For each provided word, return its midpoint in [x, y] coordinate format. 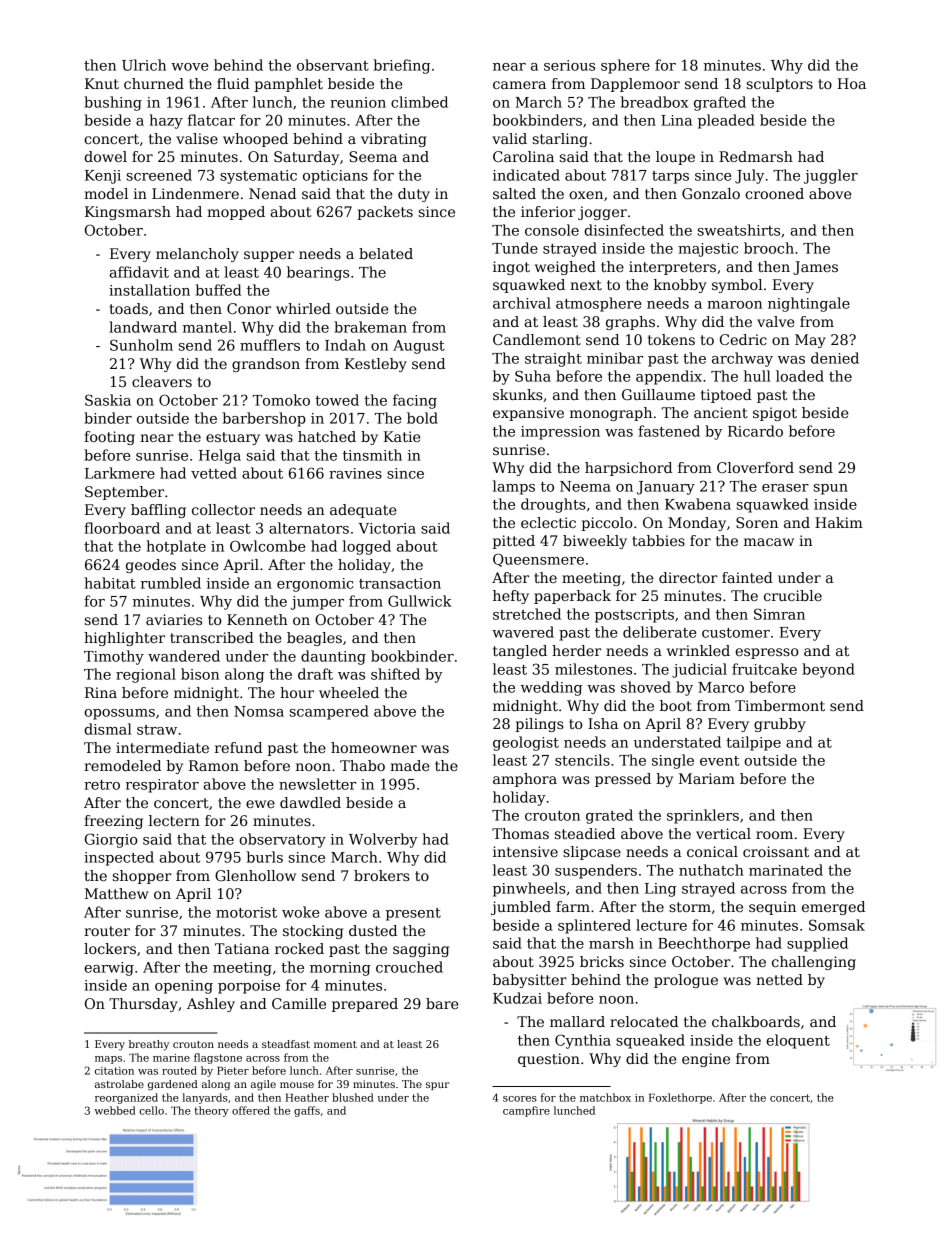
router [107, 931]
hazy [166, 121]
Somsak [837, 925]
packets [385, 213]
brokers [382, 875]
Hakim [839, 522]
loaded [800, 376]
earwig [109, 969]
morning [340, 969]
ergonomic [315, 585]
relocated [644, 1021]
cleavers [162, 381]
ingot [511, 268]
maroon [734, 305]
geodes [151, 566]
